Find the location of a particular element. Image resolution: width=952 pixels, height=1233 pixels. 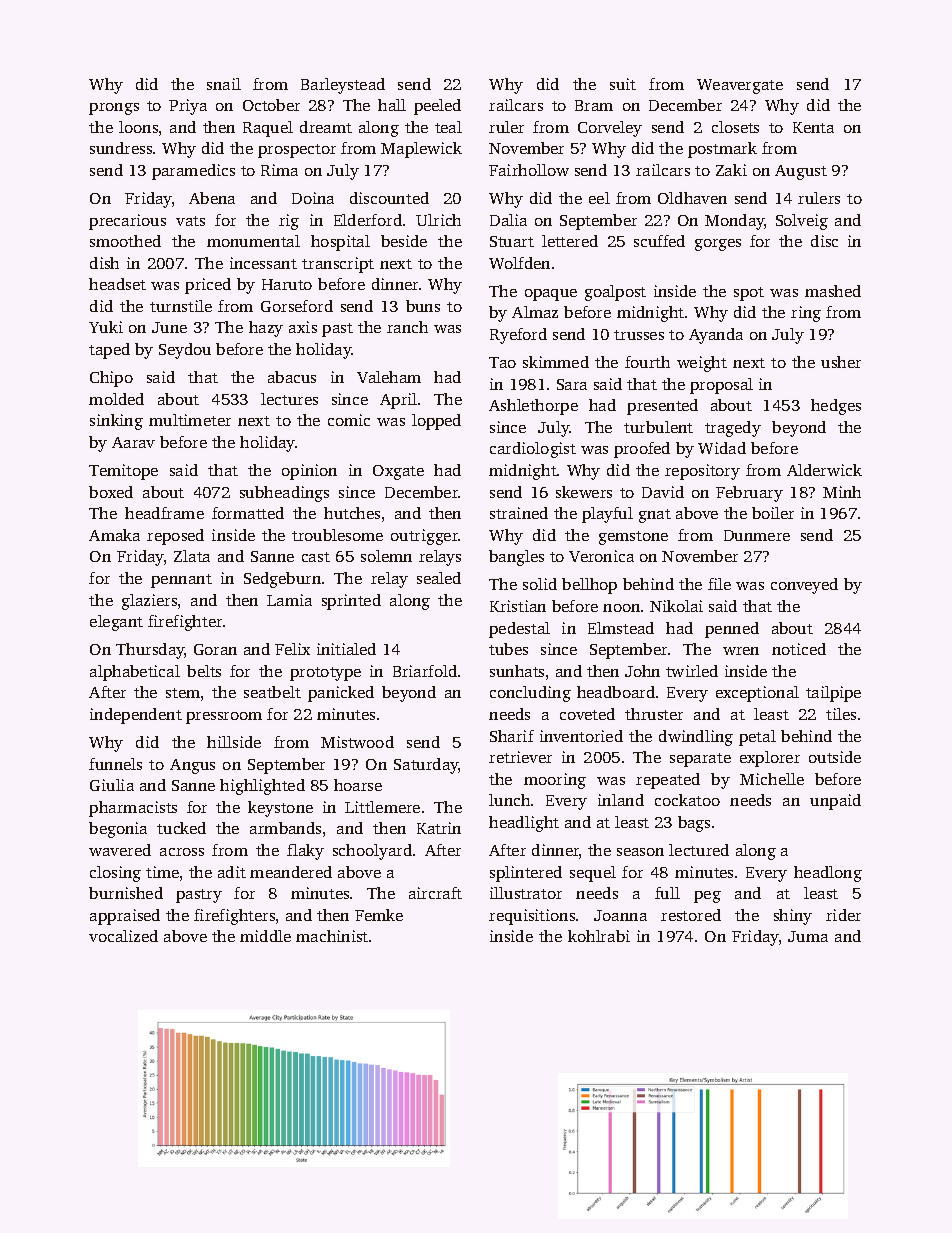

Barleystead is located at coordinates (343, 86).
